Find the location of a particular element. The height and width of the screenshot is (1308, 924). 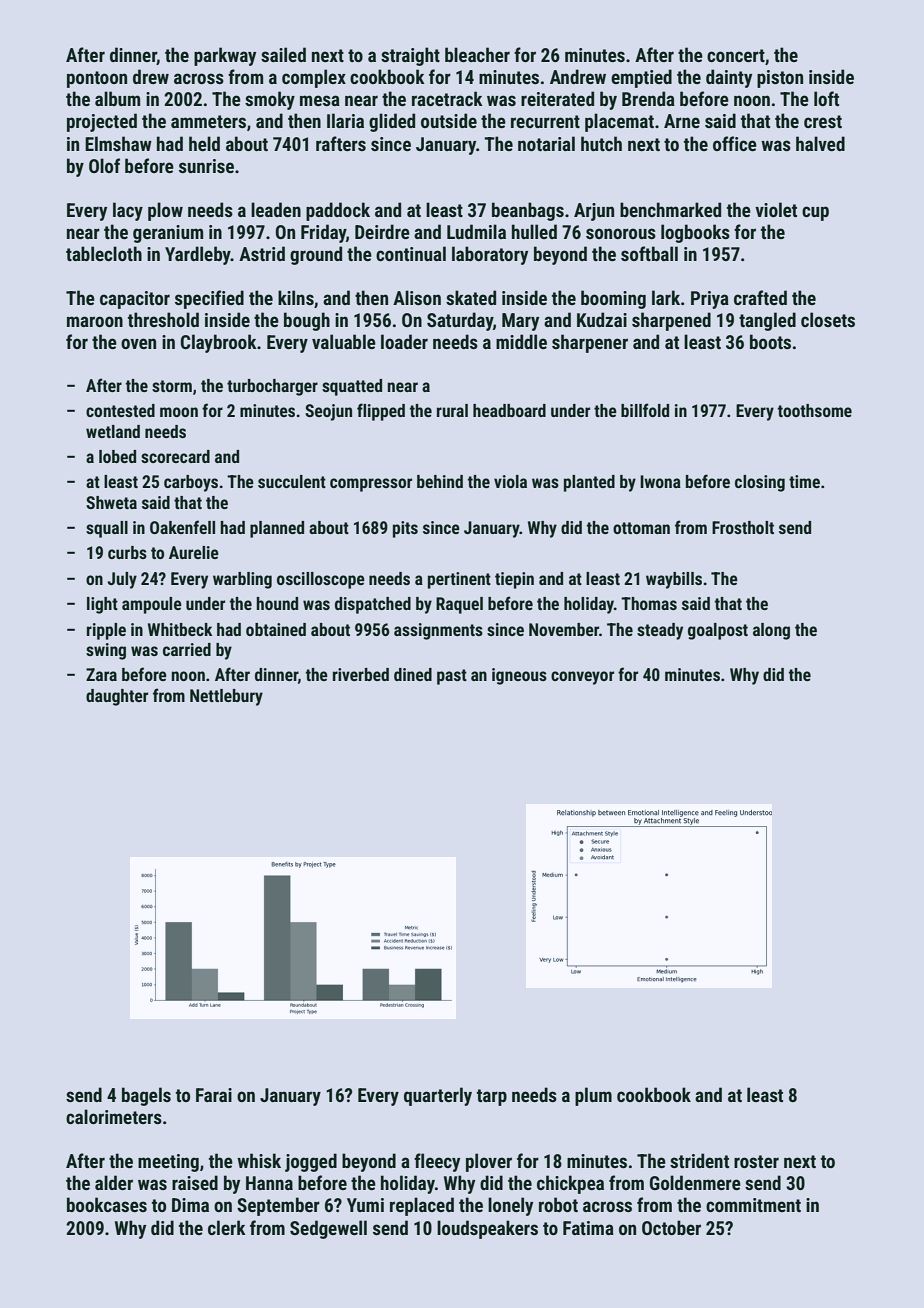

billfold is located at coordinates (645, 410).
